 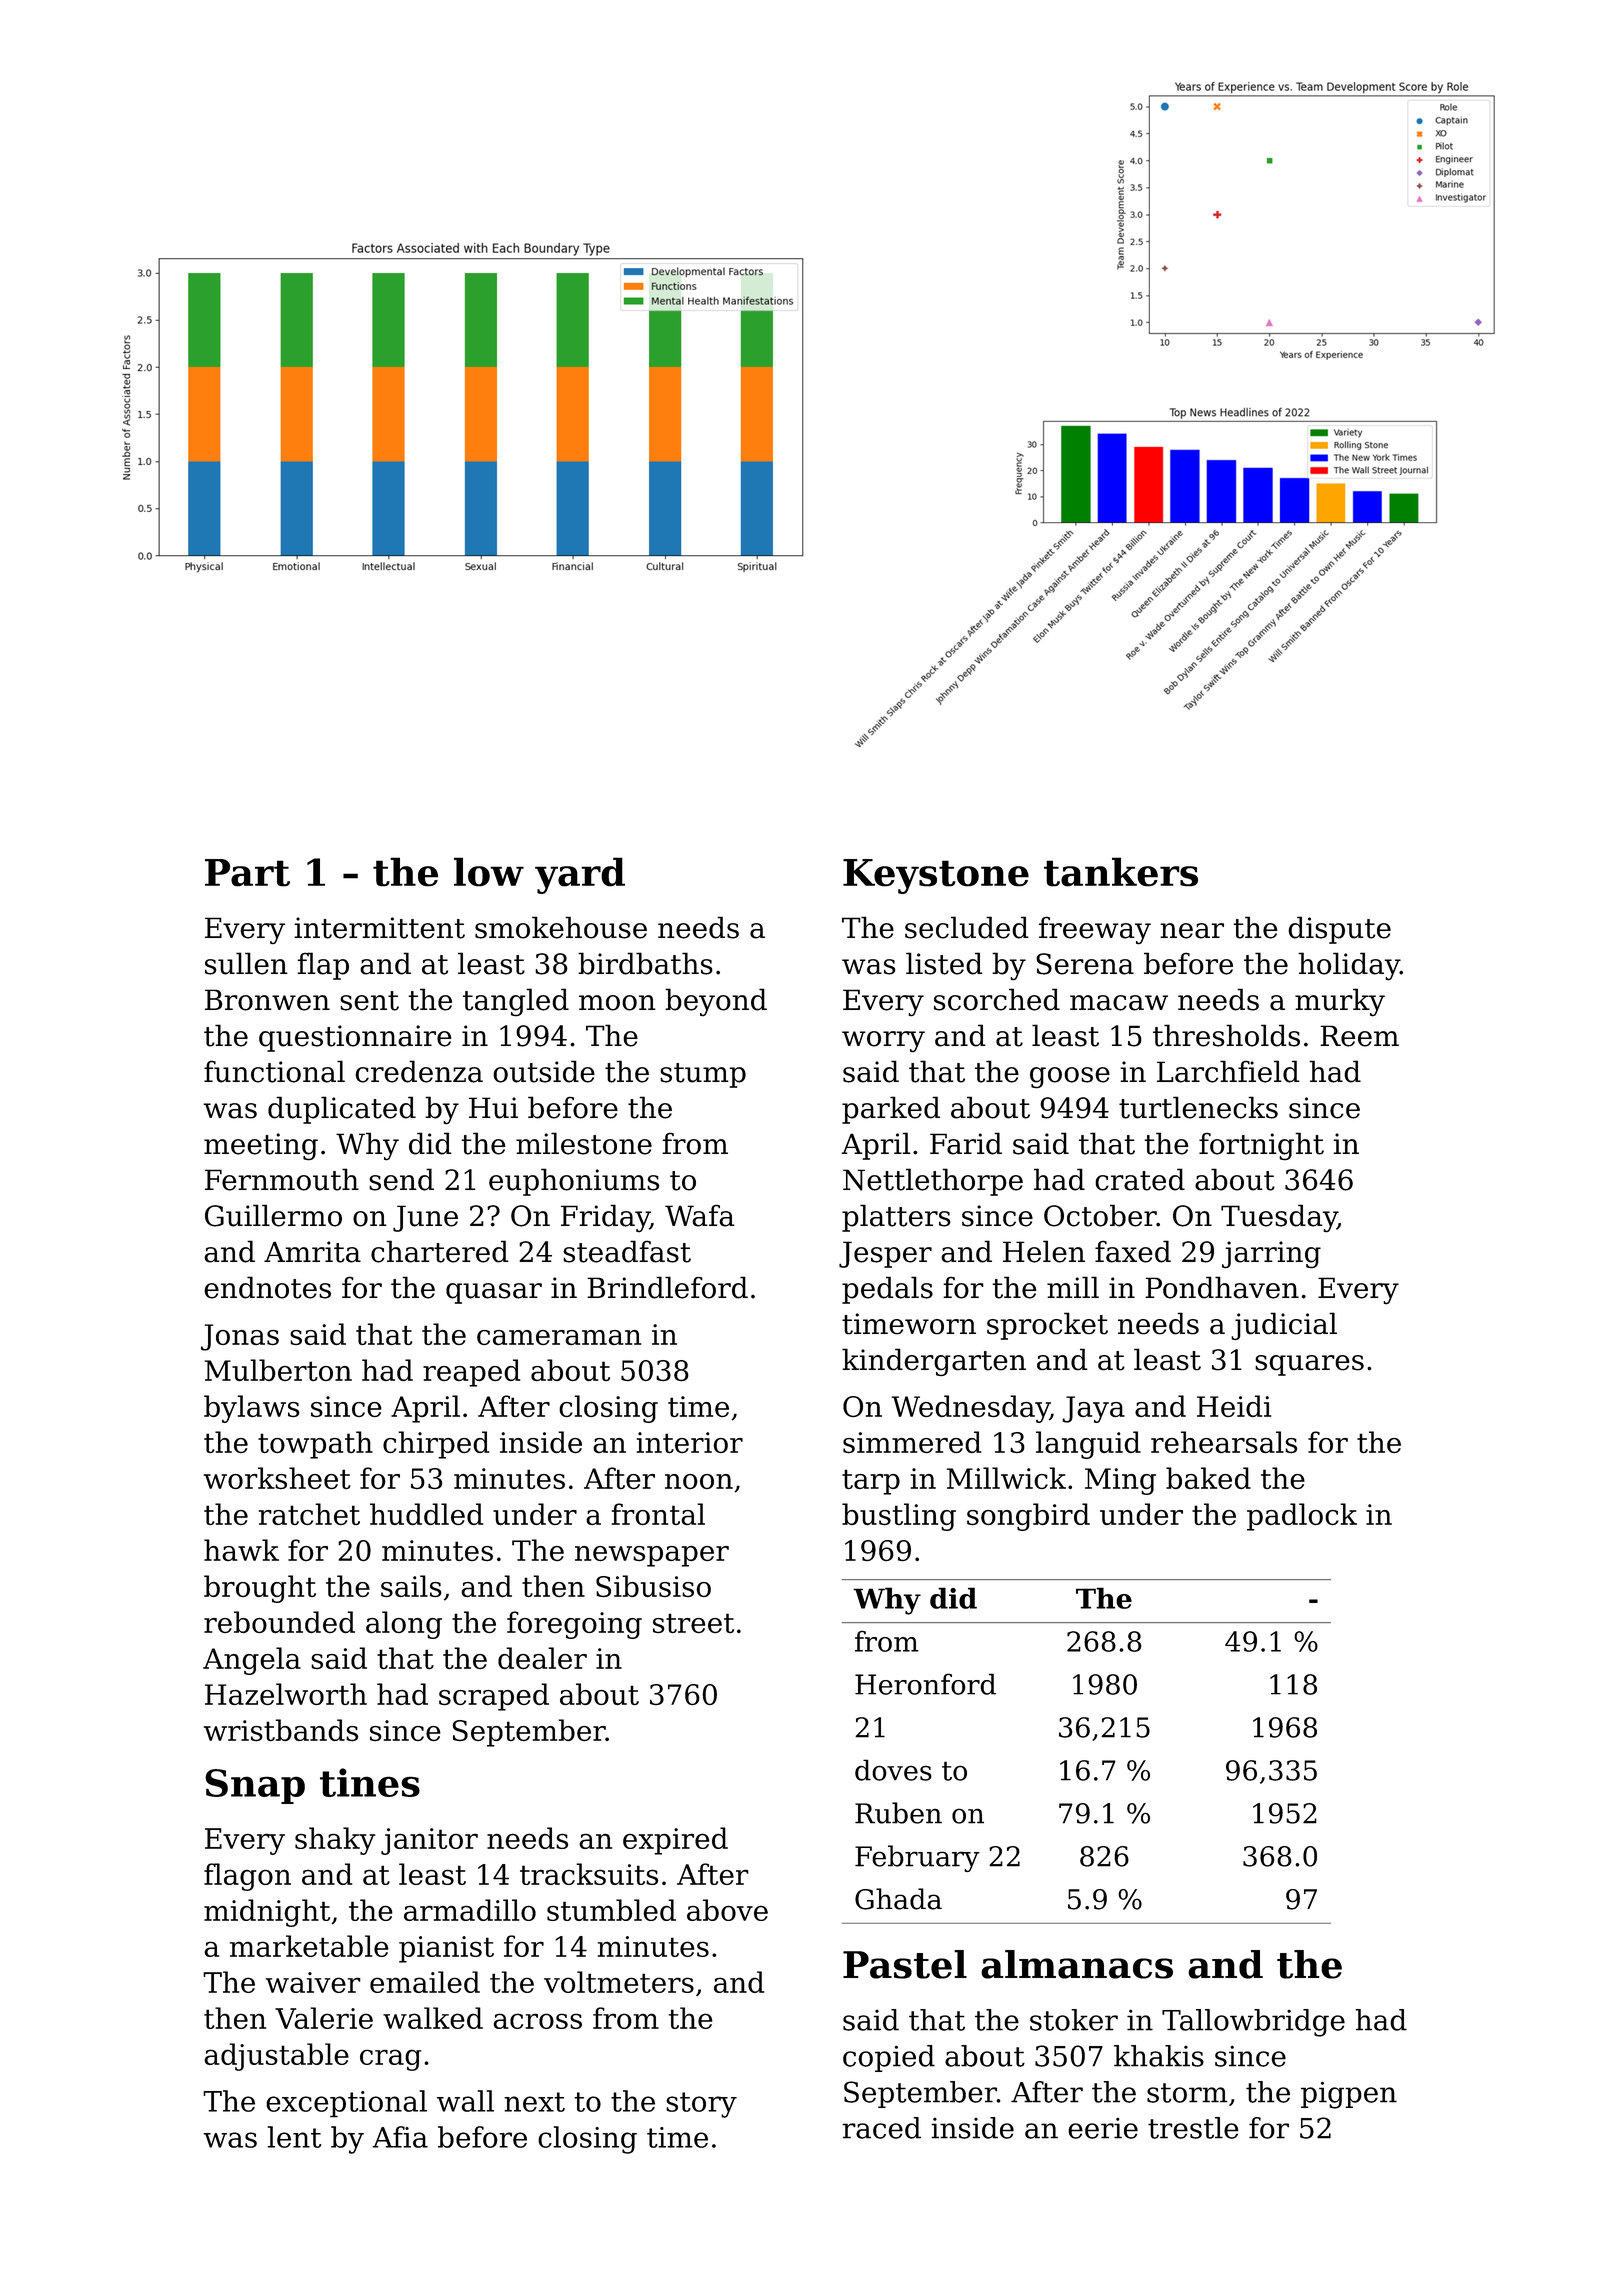 I want to click on padlock, so click(x=1302, y=1517).
